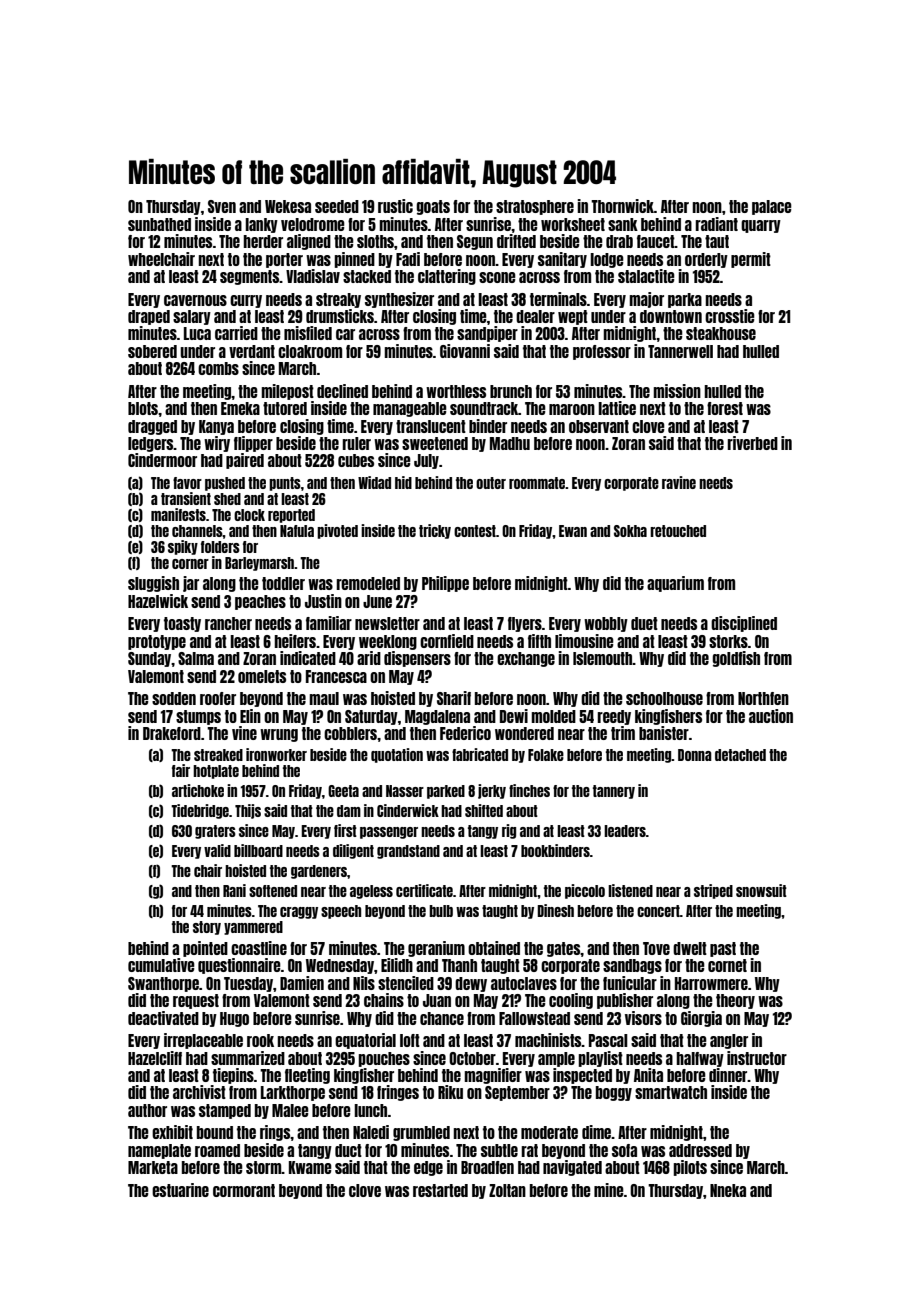 This image has height=1311, width=924. Describe the element at coordinates (602, 352) in the image. I see `professor` at that location.
